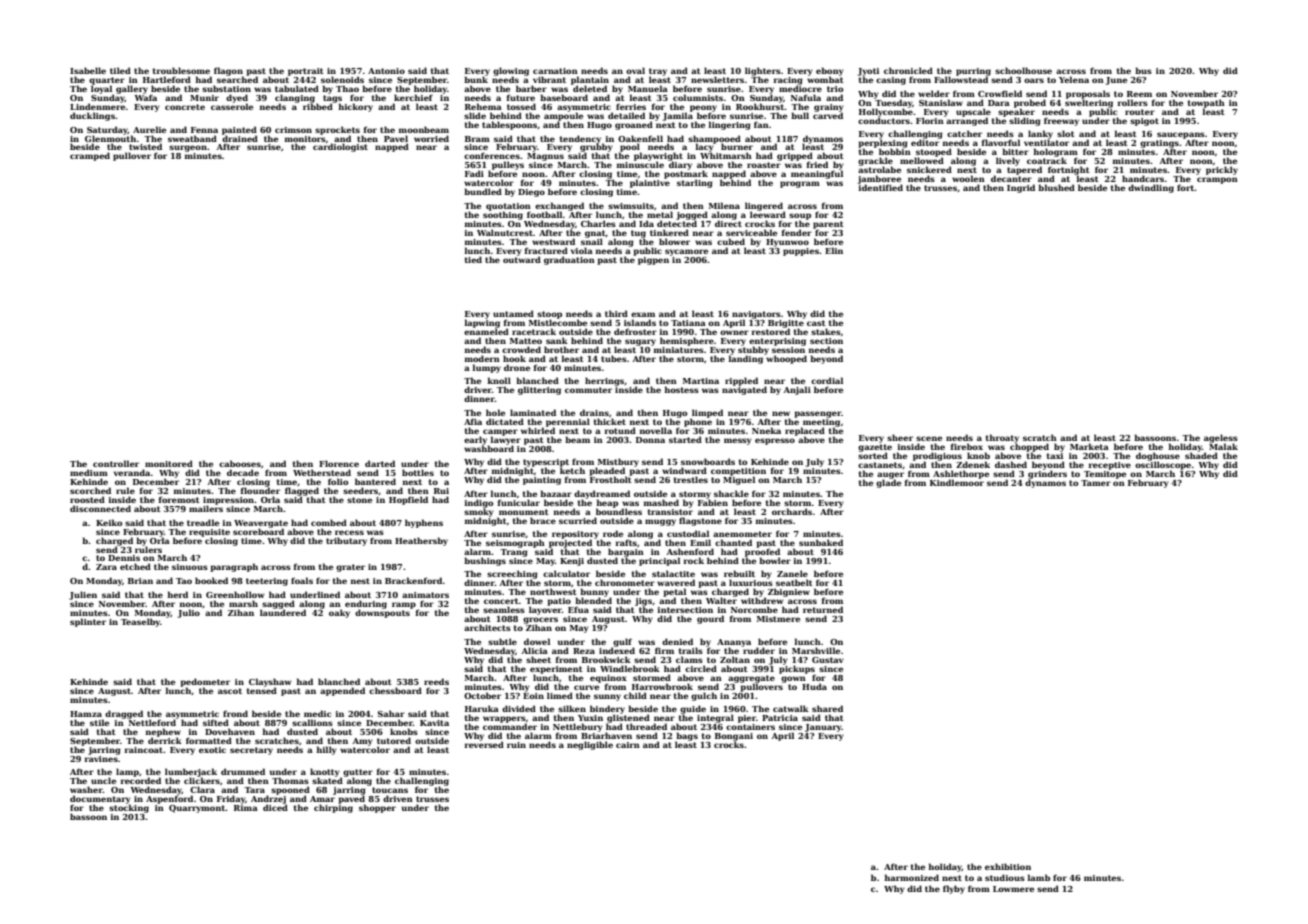 The height and width of the screenshot is (924, 1308). What do you see at coordinates (329, 522) in the screenshot?
I see `combed` at bounding box center [329, 522].
